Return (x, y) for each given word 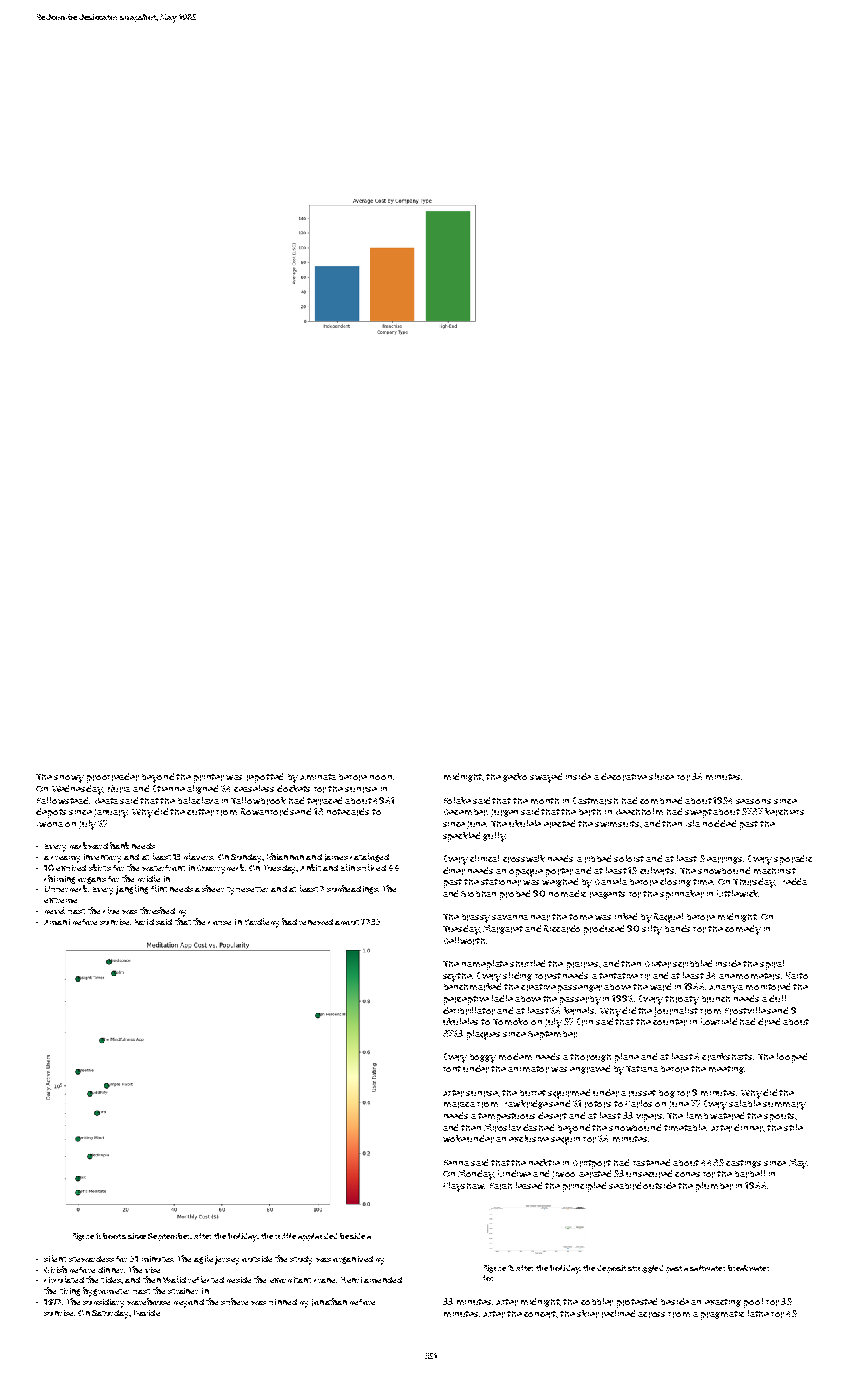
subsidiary (103, 1303)
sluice (661, 776)
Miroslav (502, 1128)
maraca (459, 1105)
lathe (758, 1313)
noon (381, 777)
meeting (726, 1070)
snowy (69, 779)
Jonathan (329, 1302)
